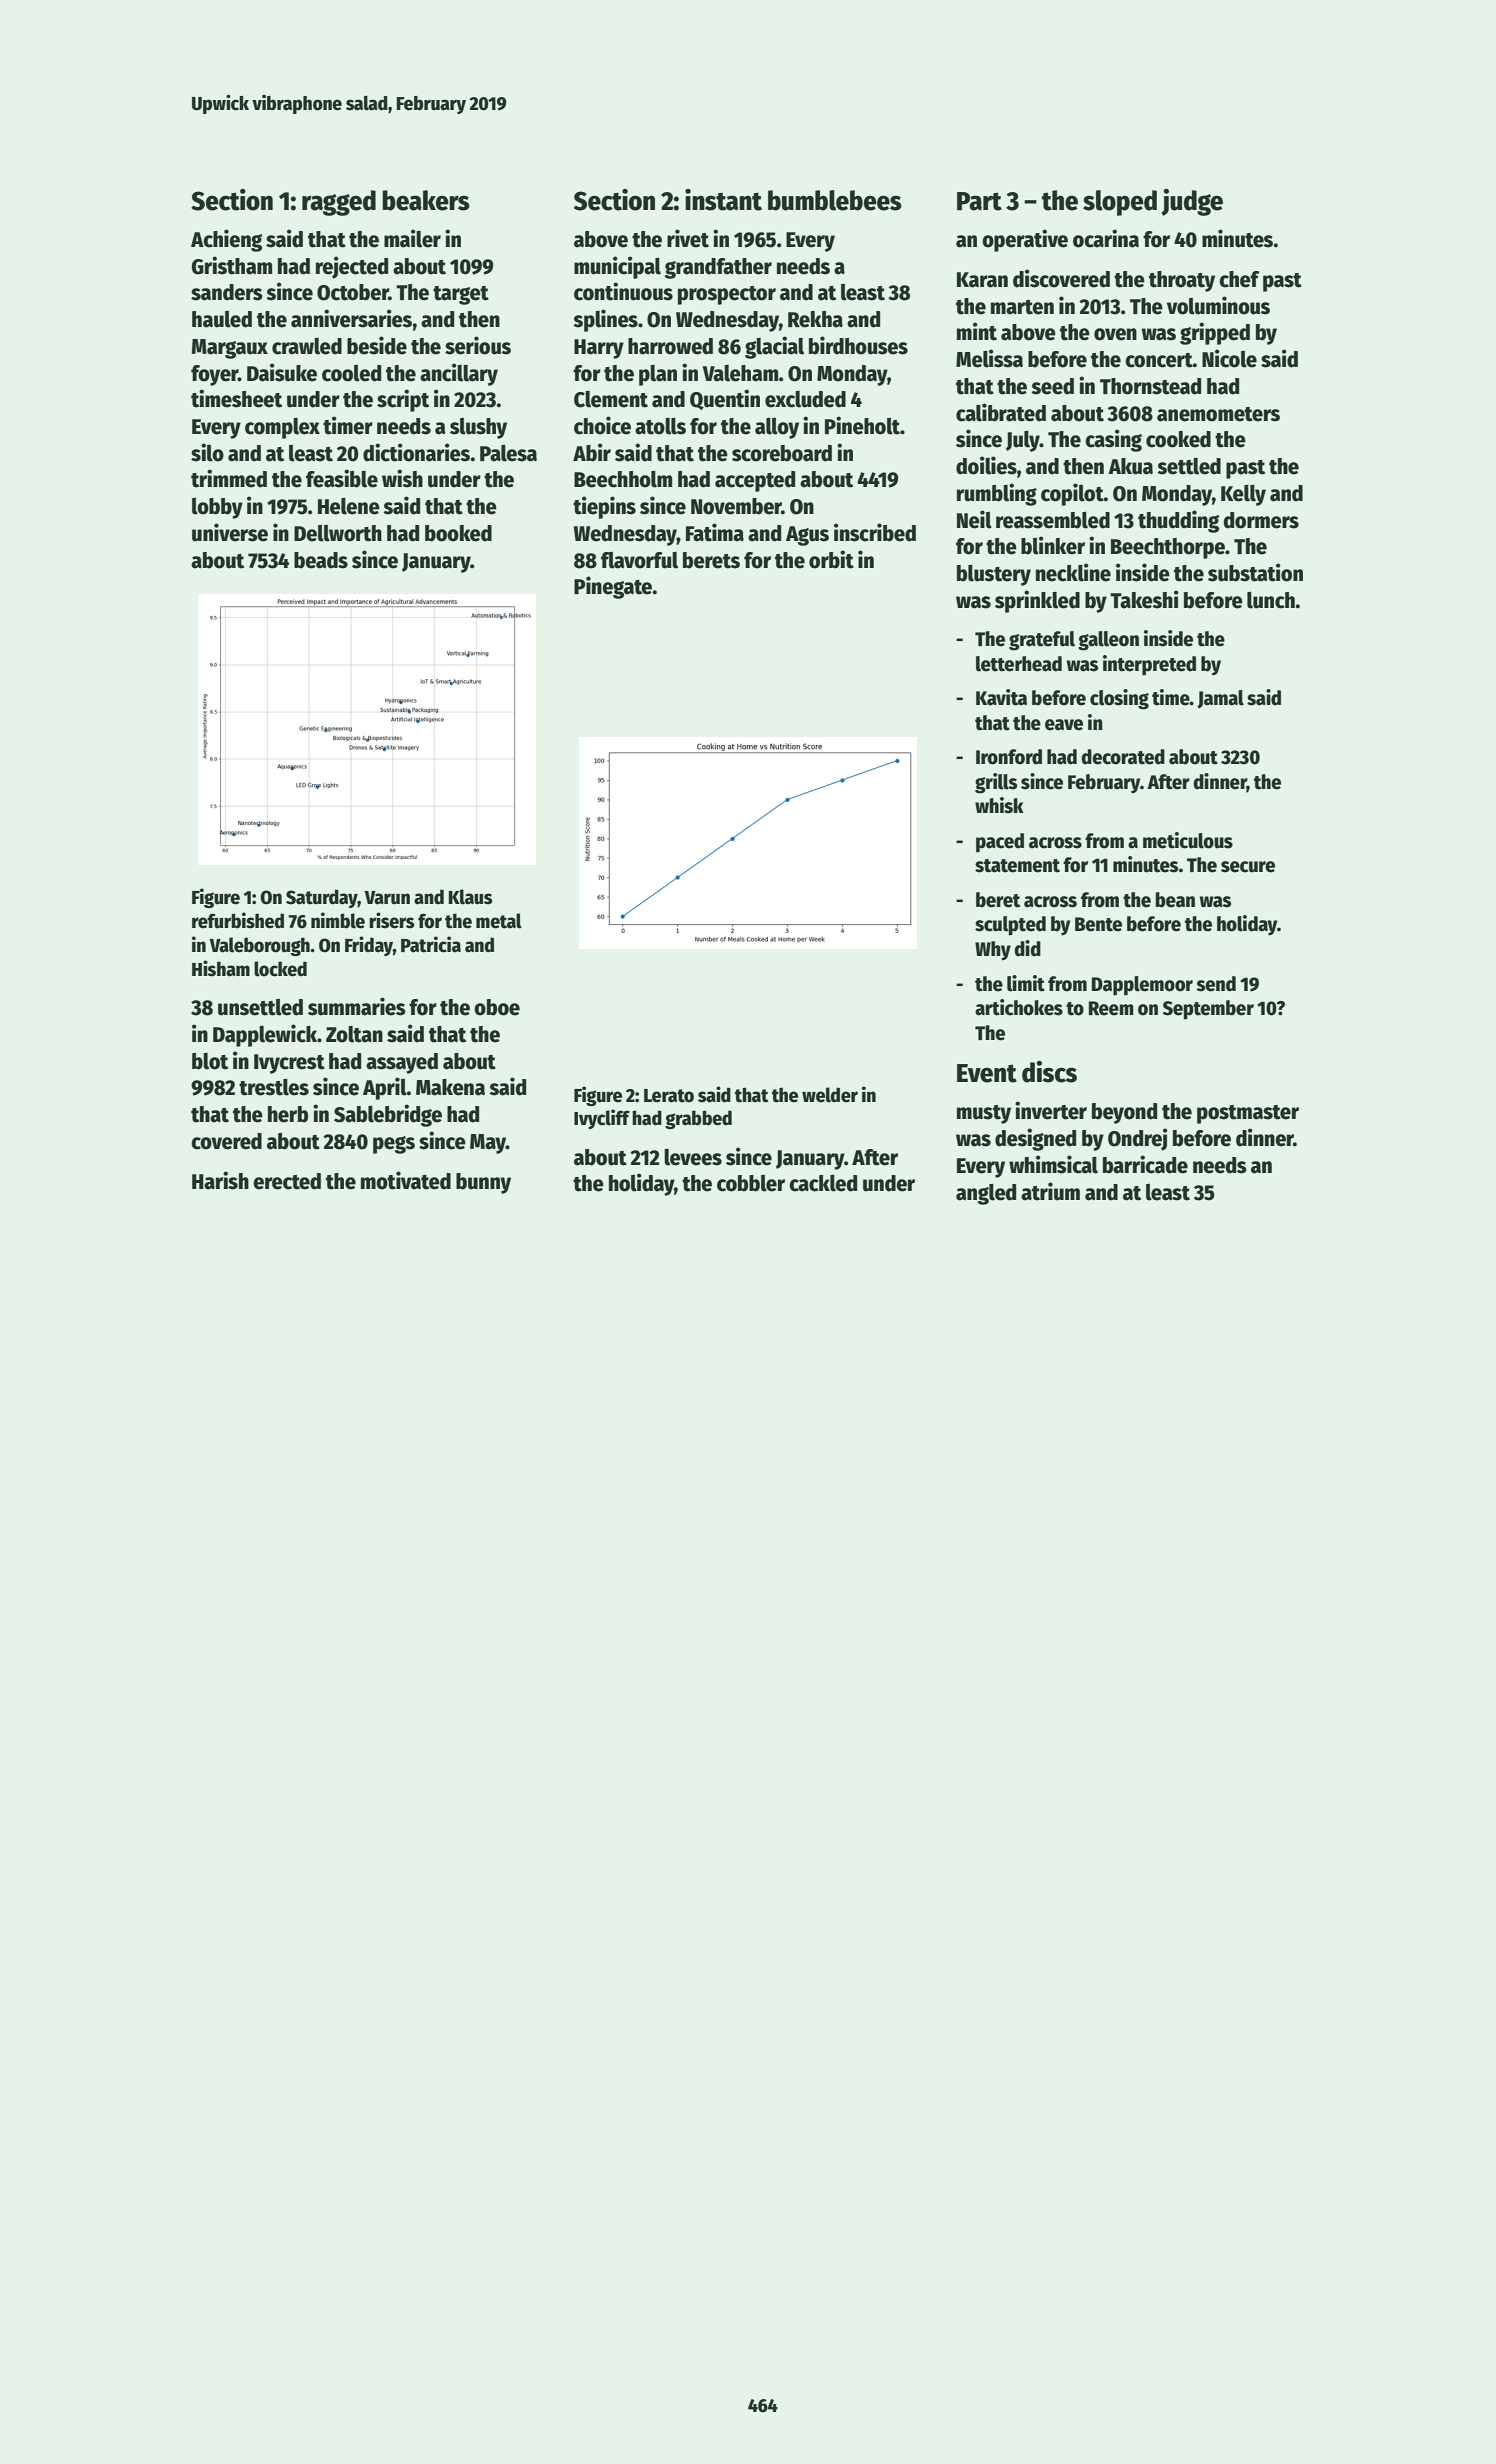 This screenshot has width=1496, height=2464. I want to click on cobbler, so click(751, 1183).
